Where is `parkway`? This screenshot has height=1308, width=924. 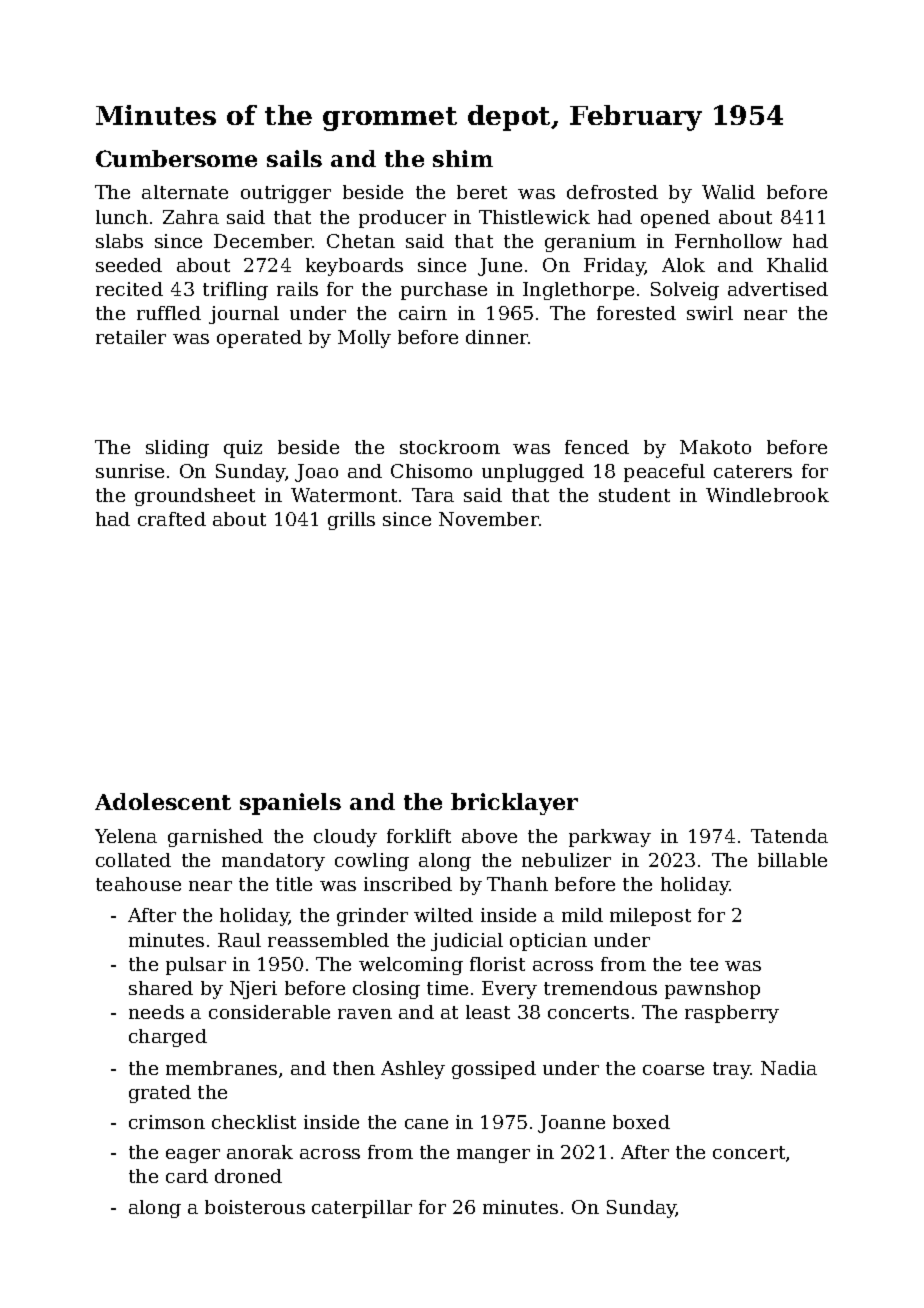 parkway is located at coordinates (610, 838).
